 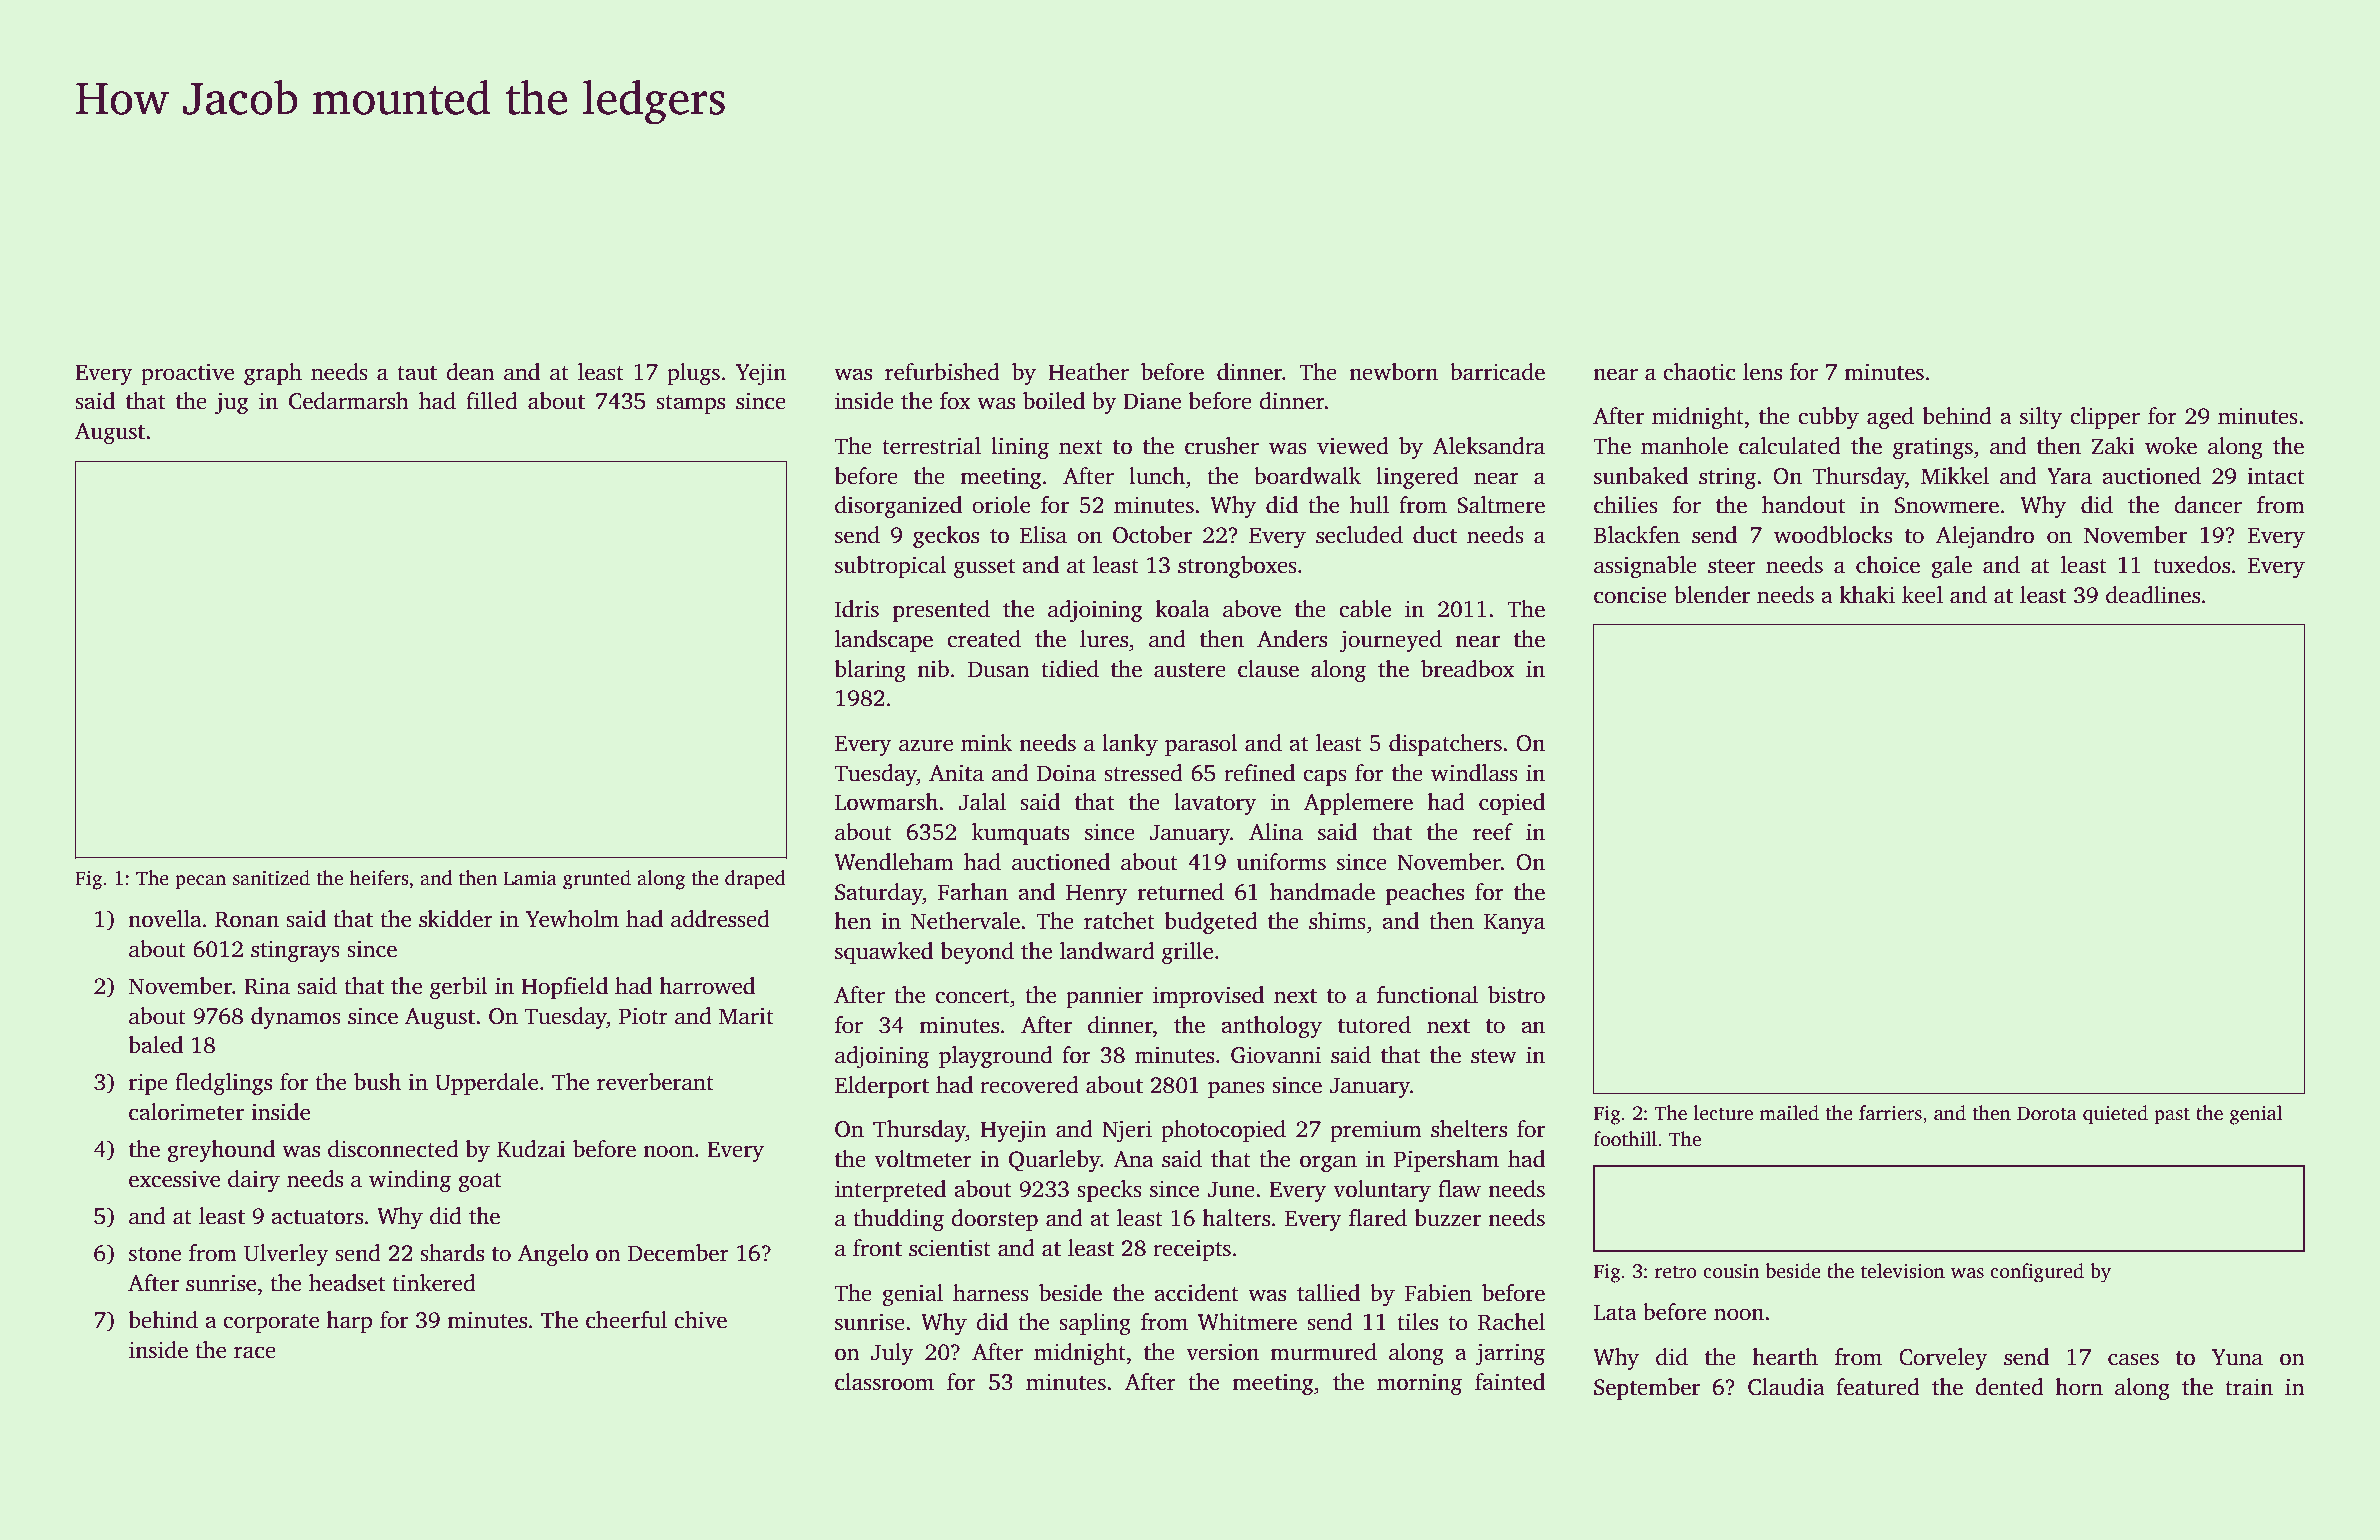 What do you see at coordinates (857, 609) in the screenshot?
I see `Idris` at bounding box center [857, 609].
